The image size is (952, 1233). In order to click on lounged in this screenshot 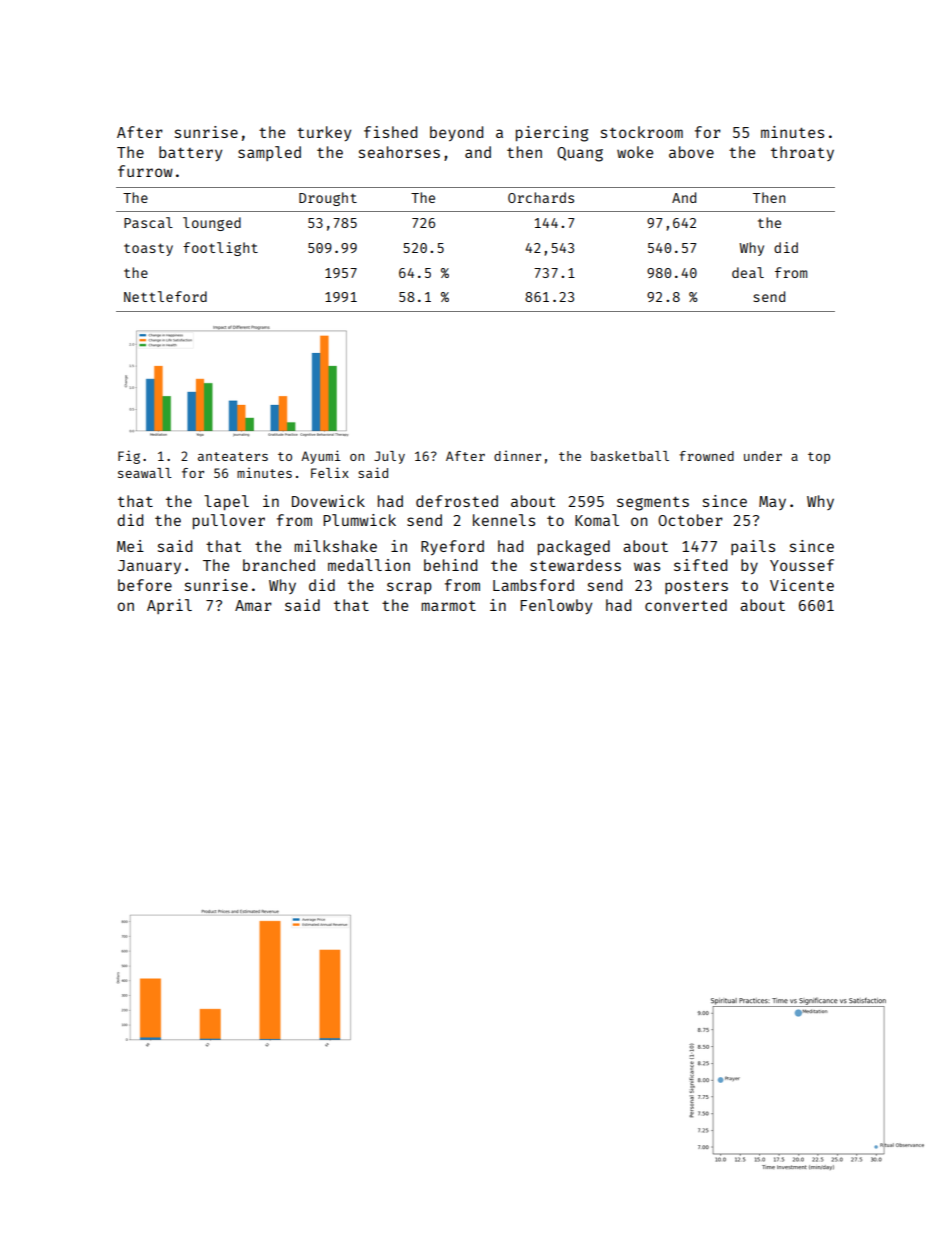, I will do `click(212, 224)`.
